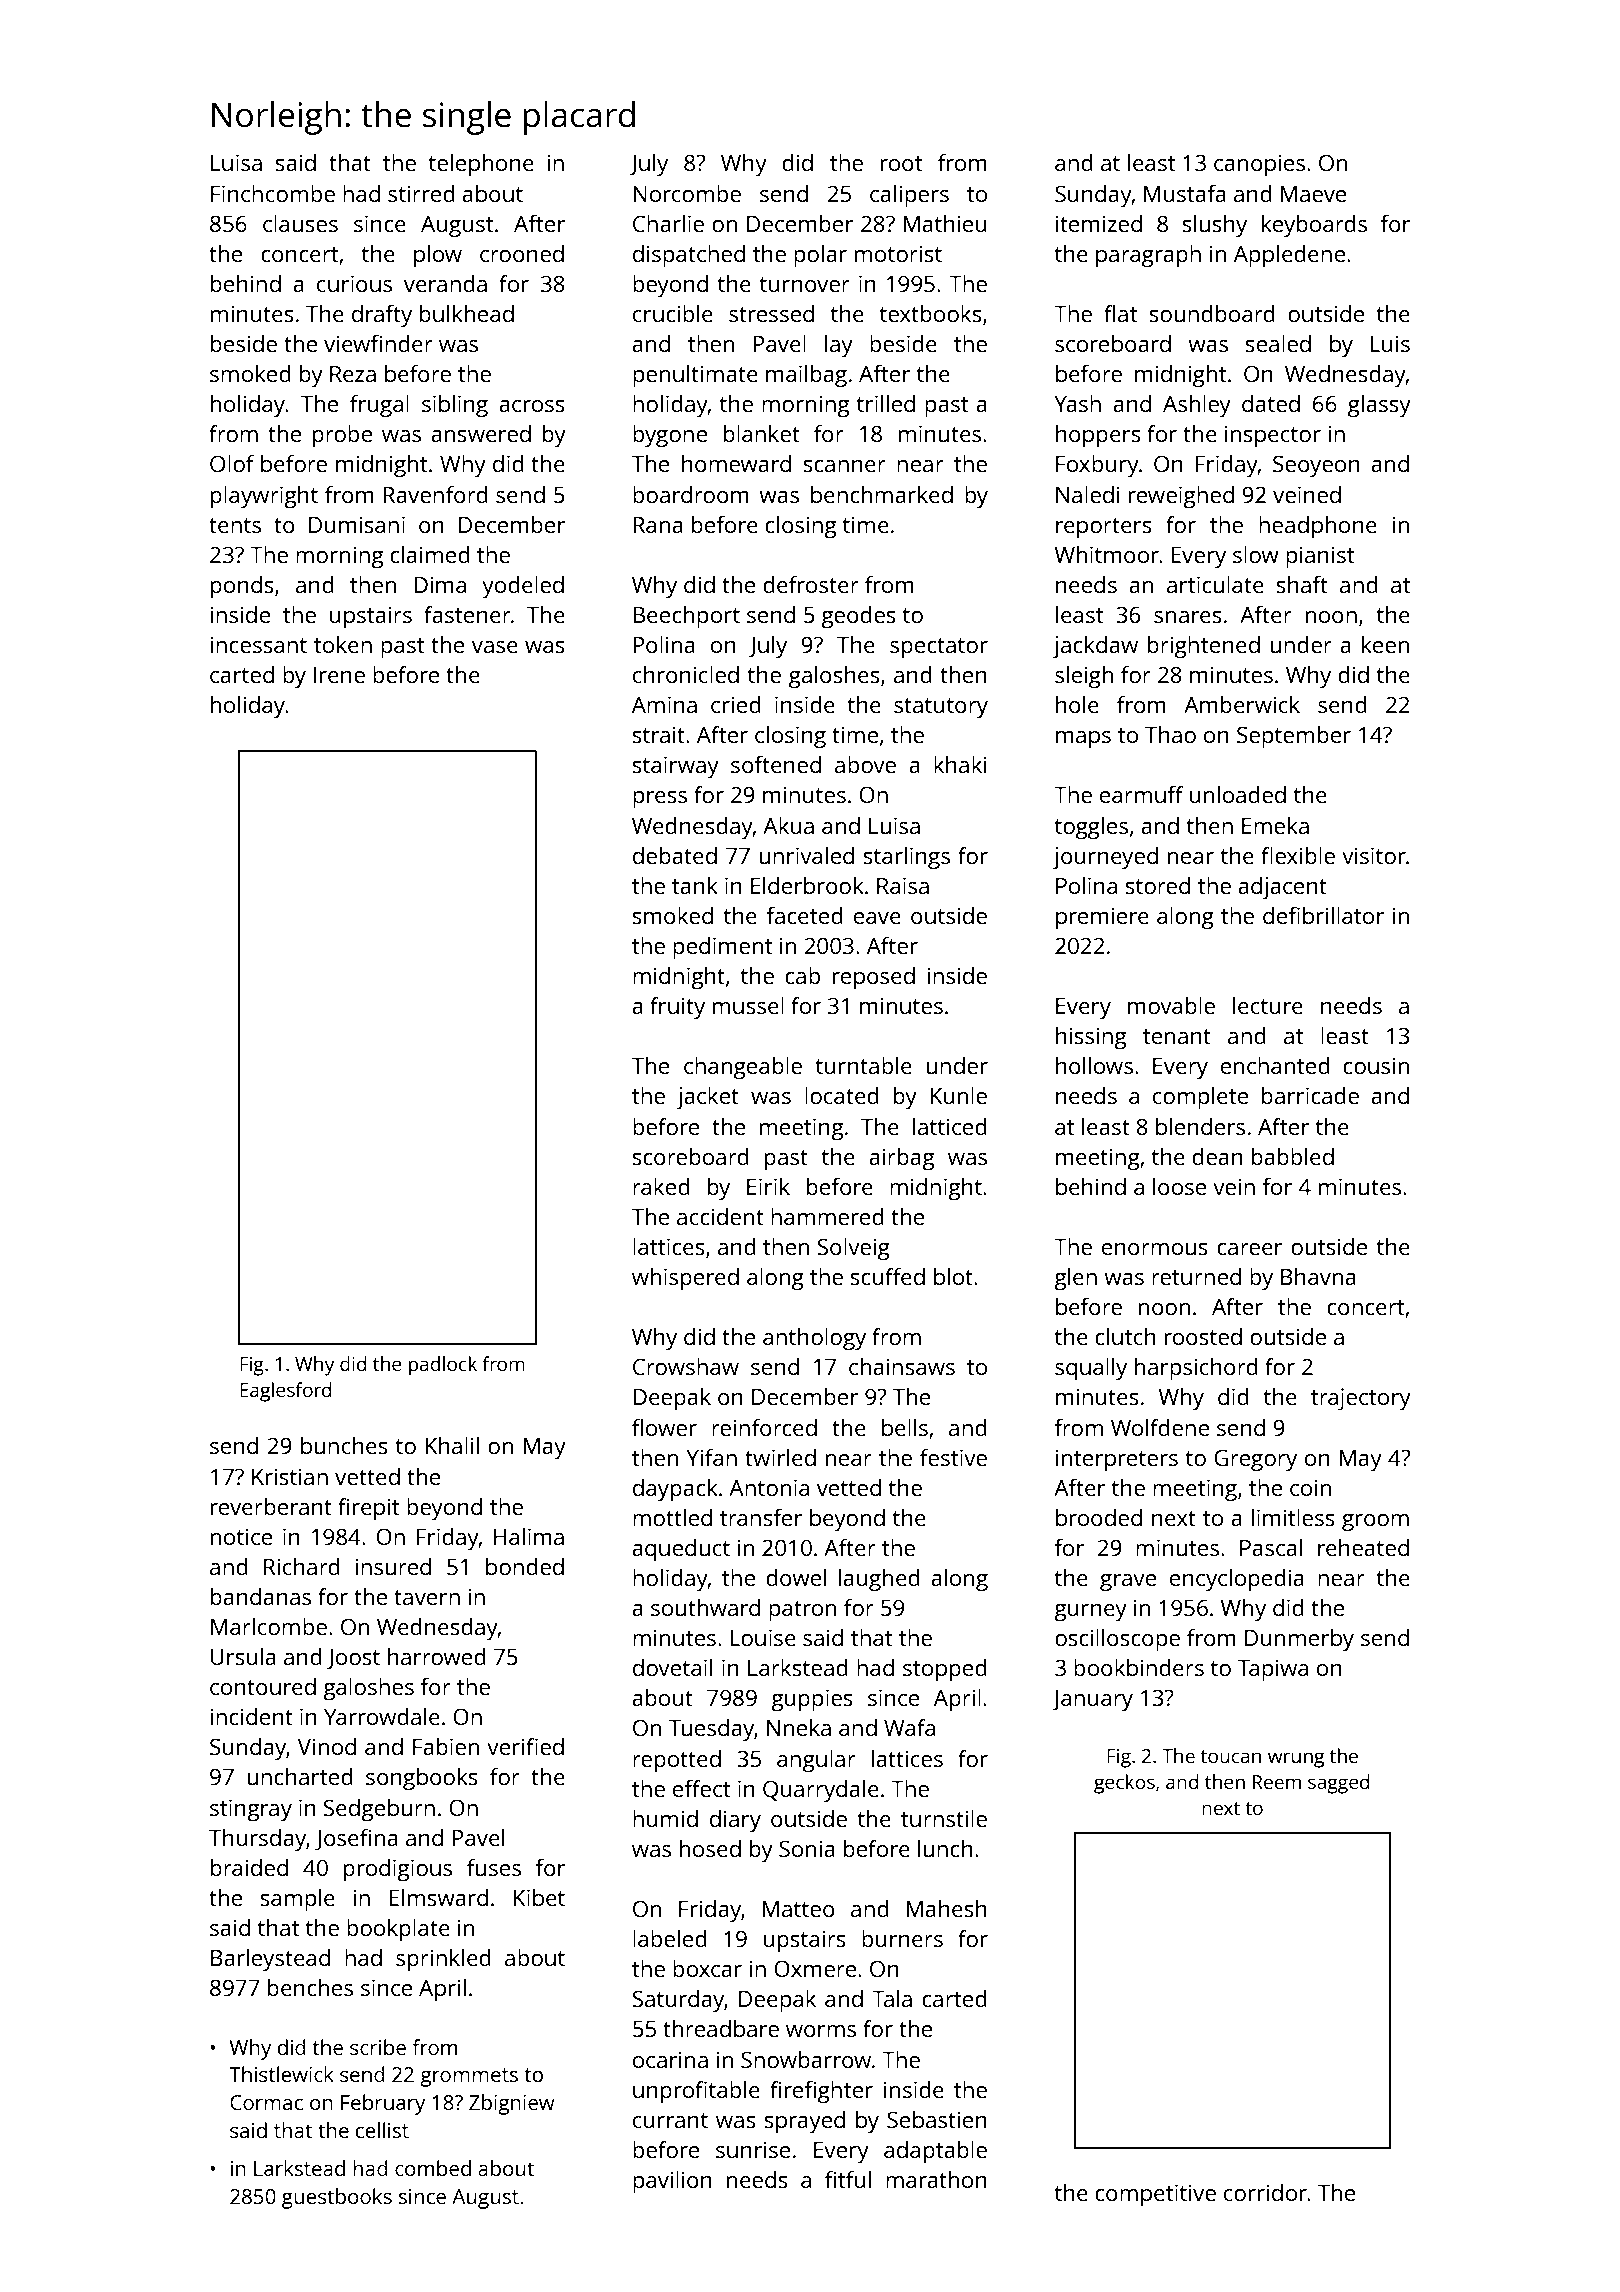 The height and width of the image is (2292, 1620). What do you see at coordinates (768, 1186) in the image?
I see `Eirik` at bounding box center [768, 1186].
